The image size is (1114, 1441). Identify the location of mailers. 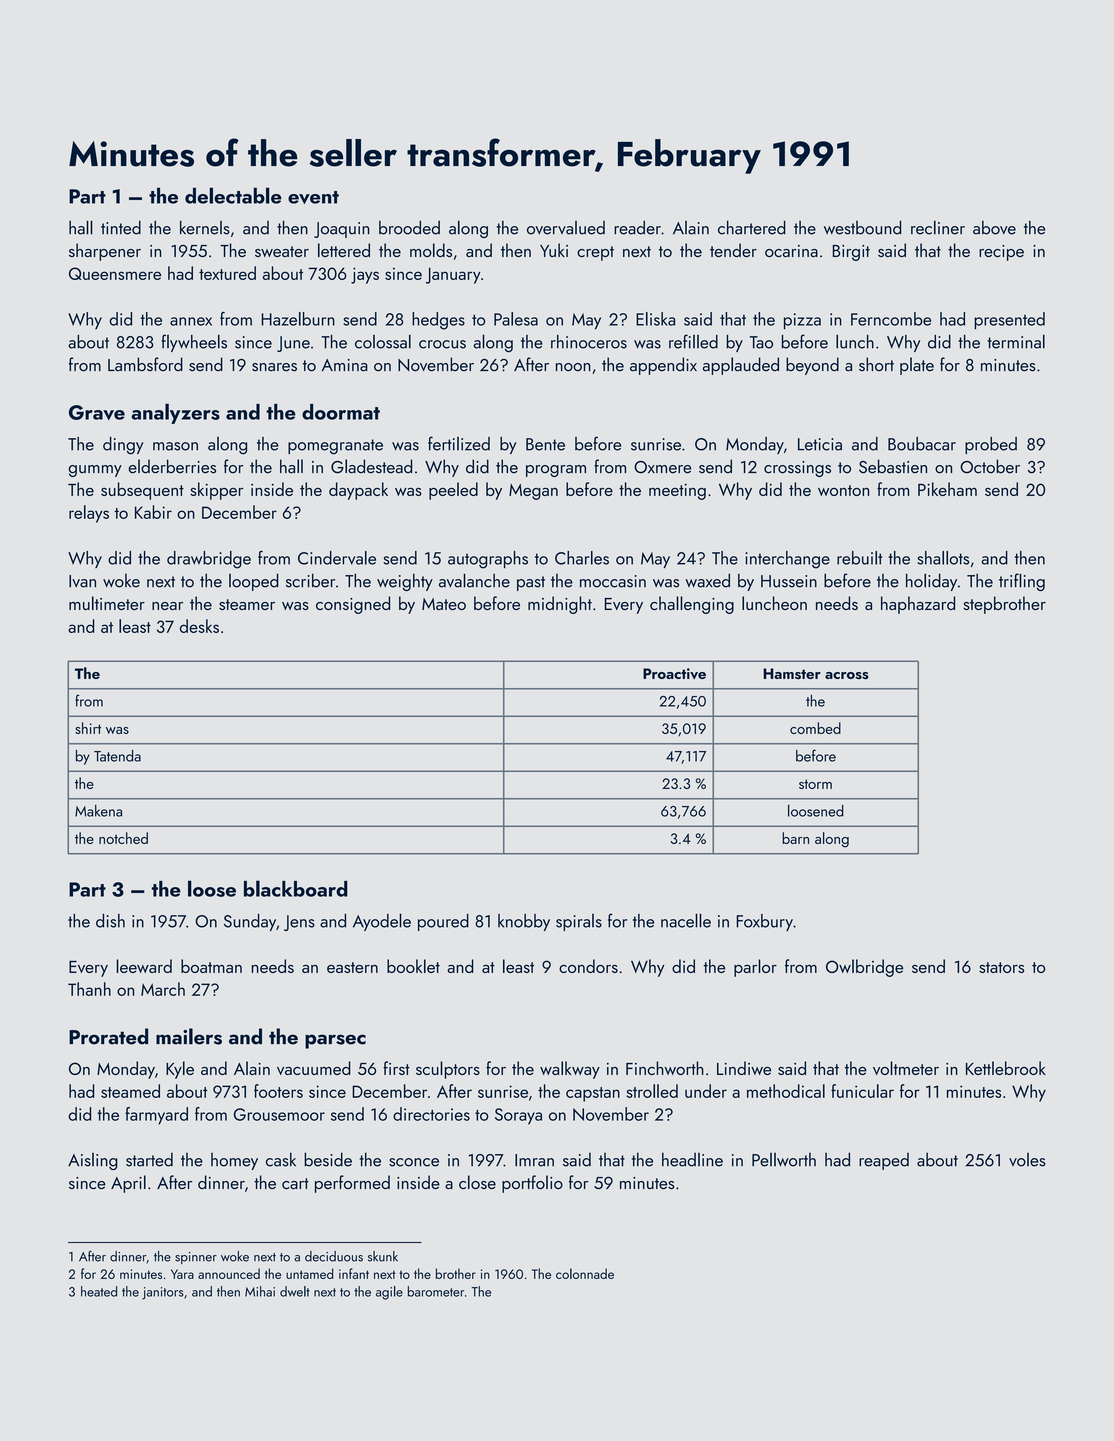
(189, 1036).
